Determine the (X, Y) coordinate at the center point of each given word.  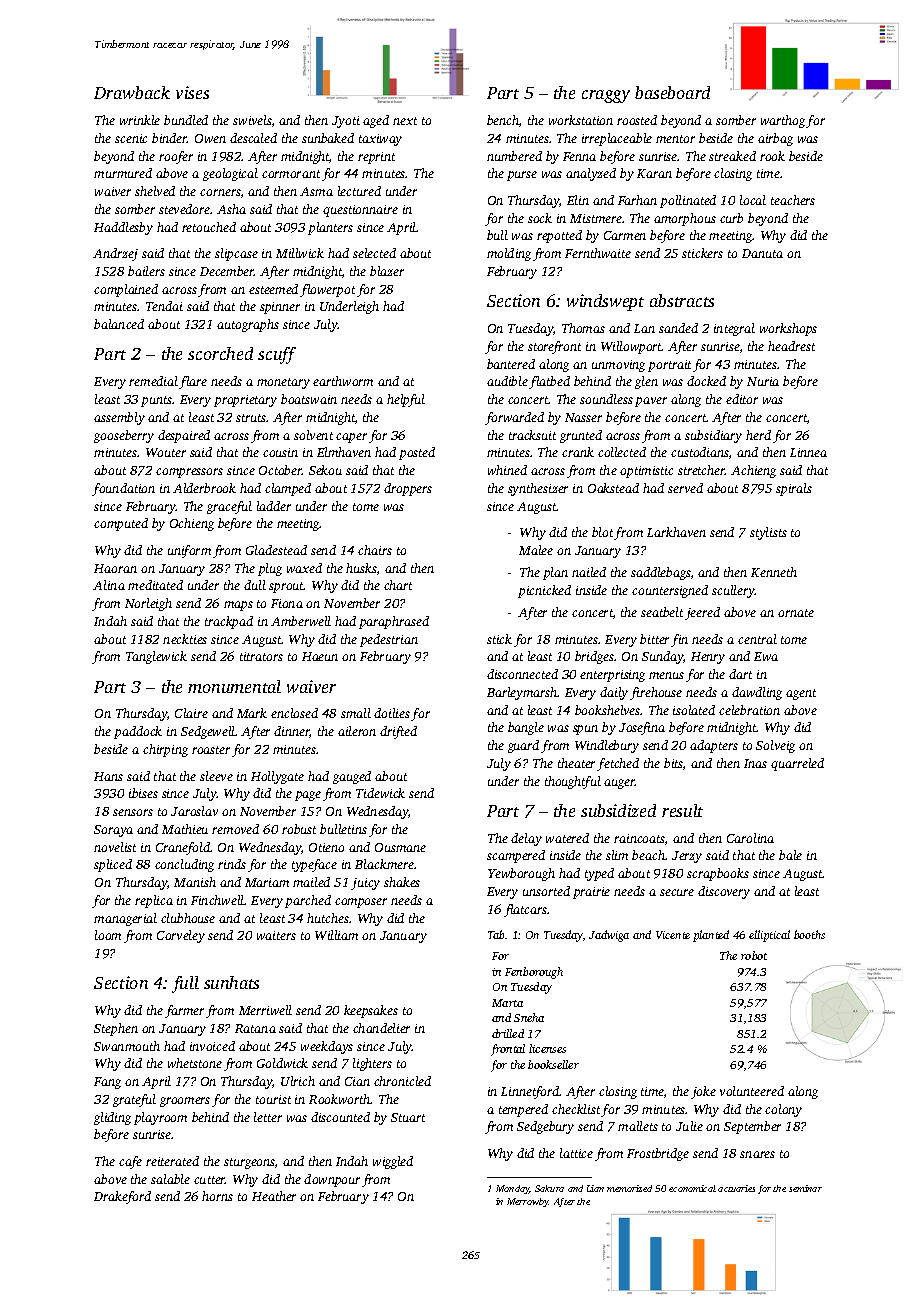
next (405, 121)
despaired (184, 436)
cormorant (291, 174)
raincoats (639, 838)
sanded (678, 328)
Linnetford (530, 1092)
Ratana (255, 1028)
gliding (112, 1118)
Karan (654, 173)
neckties (185, 639)
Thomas (583, 328)
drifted (398, 732)
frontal (508, 1050)
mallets (638, 1126)
